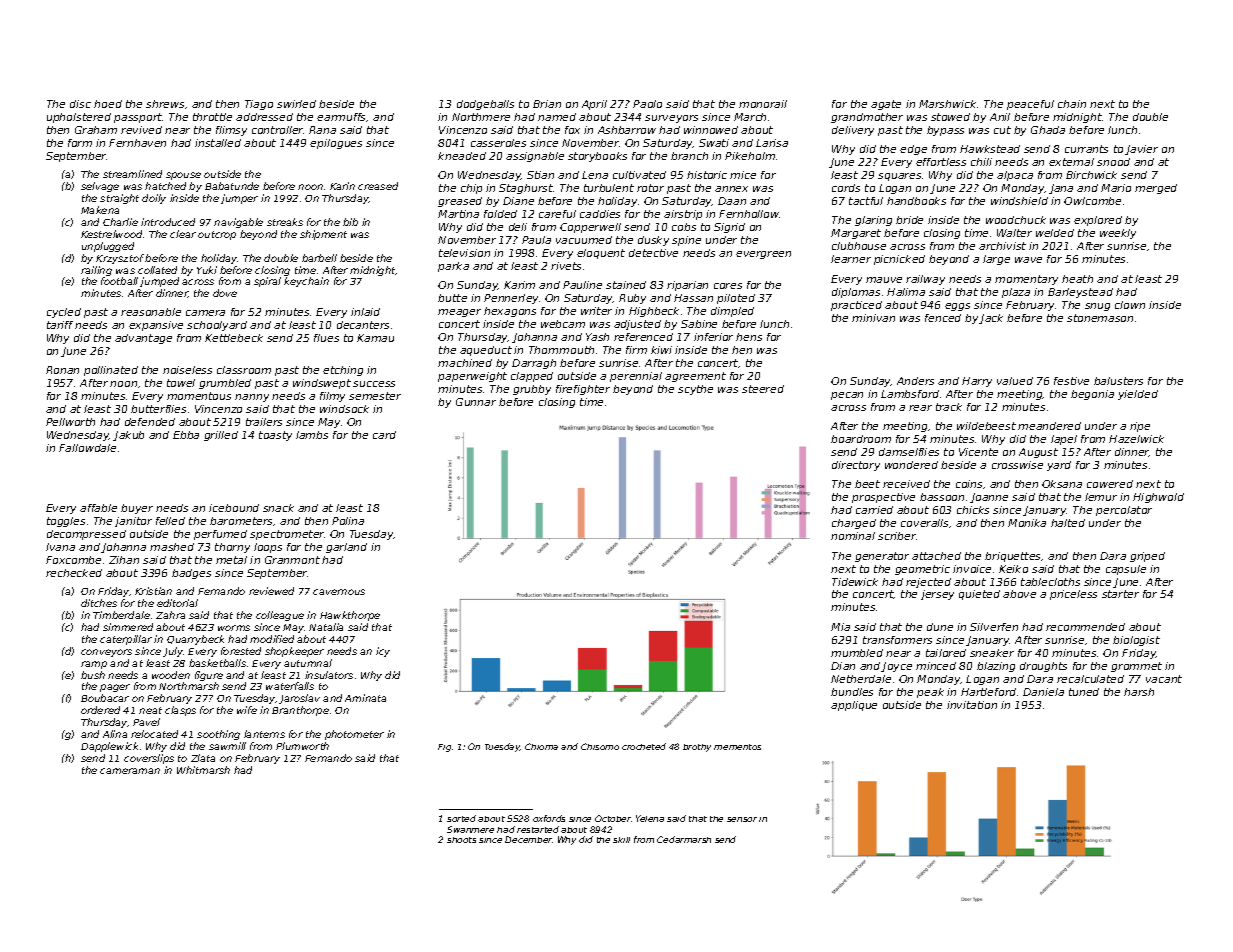 The width and height of the image is (1233, 952). I want to click on shoots, so click(461, 840).
